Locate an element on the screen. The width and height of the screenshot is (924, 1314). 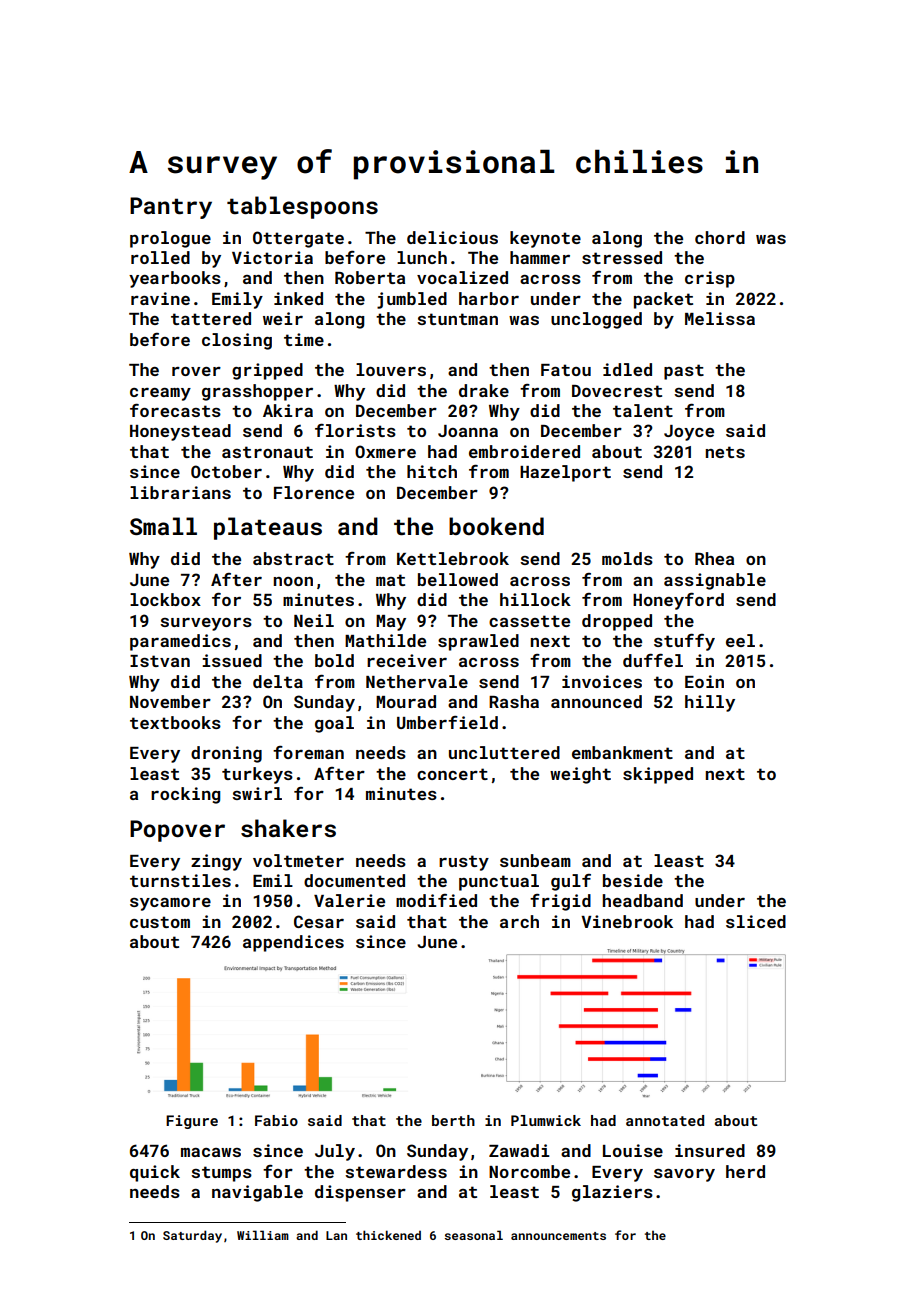
eel is located at coordinates (740, 640).
